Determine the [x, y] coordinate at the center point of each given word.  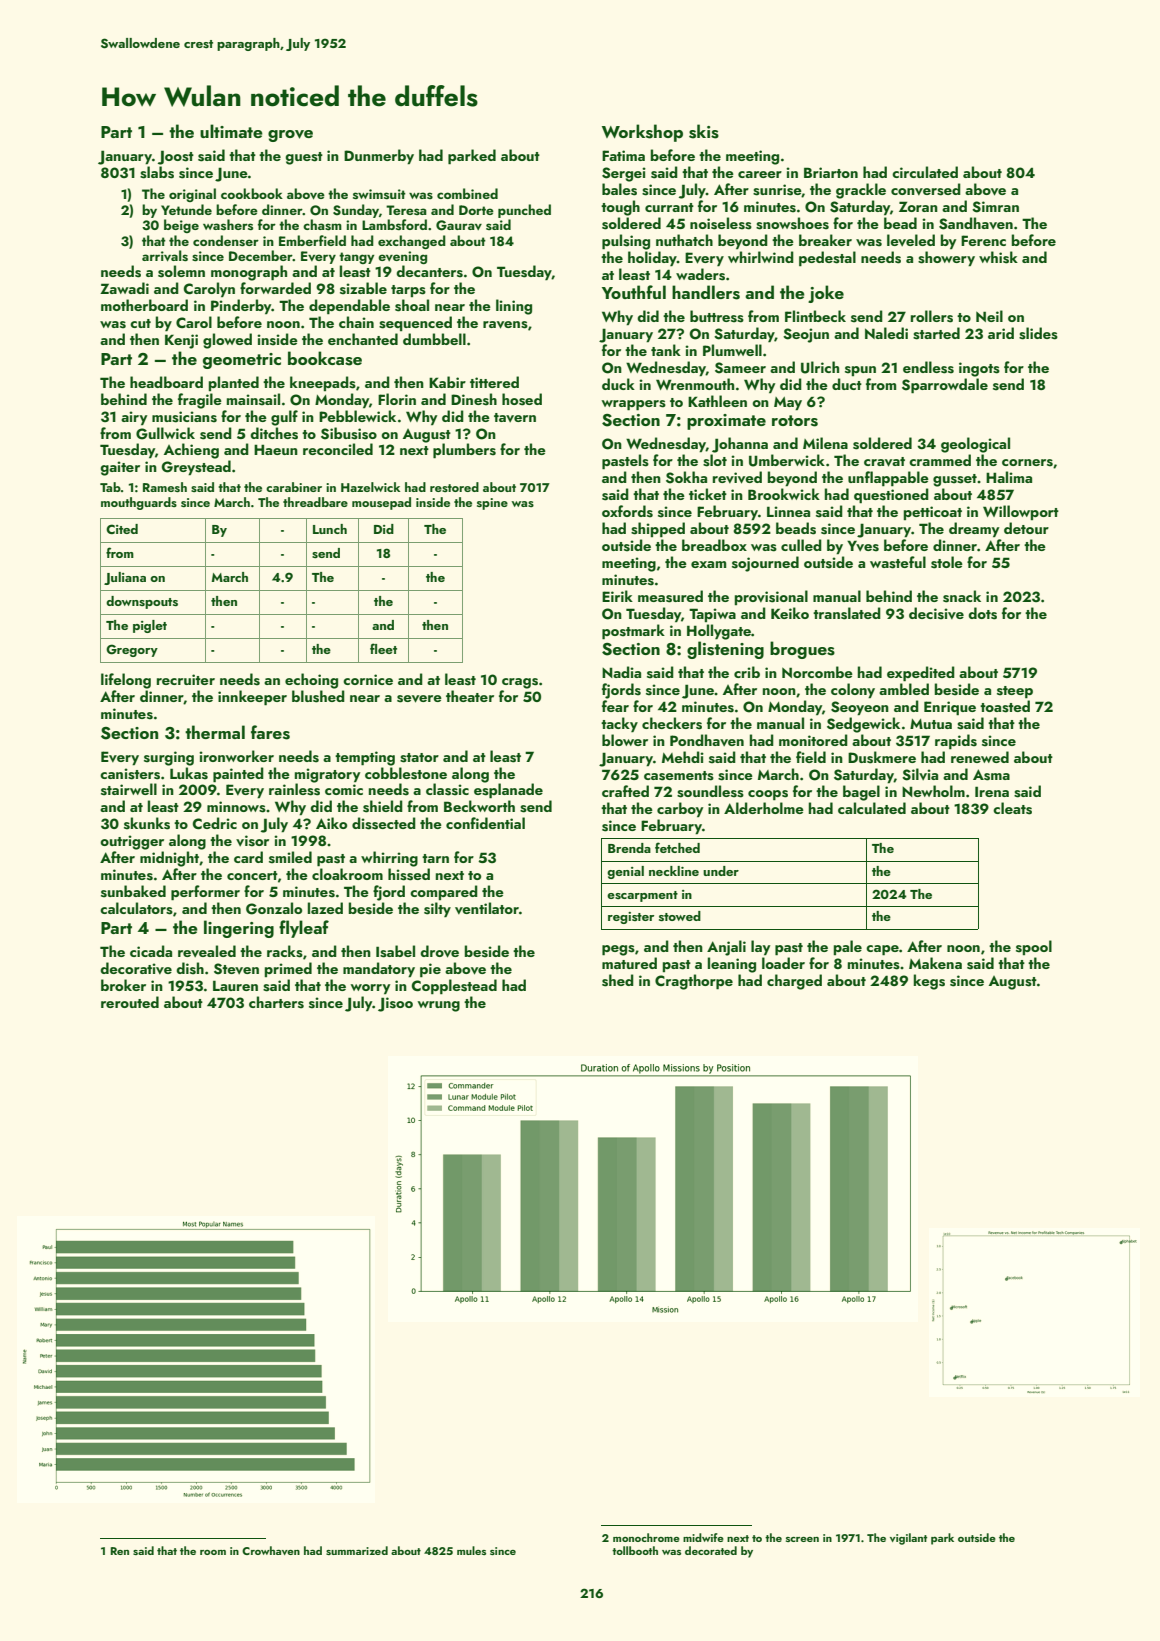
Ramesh [165, 487]
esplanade [508, 790]
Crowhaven [271, 1550]
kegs [929, 982]
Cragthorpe [694, 982]
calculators [136, 908]
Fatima [623, 155]
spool [1034, 947]
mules [471, 1550]
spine [492, 504]
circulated [925, 172]
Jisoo [395, 1004]
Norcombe [817, 672]
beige [181, 226]
